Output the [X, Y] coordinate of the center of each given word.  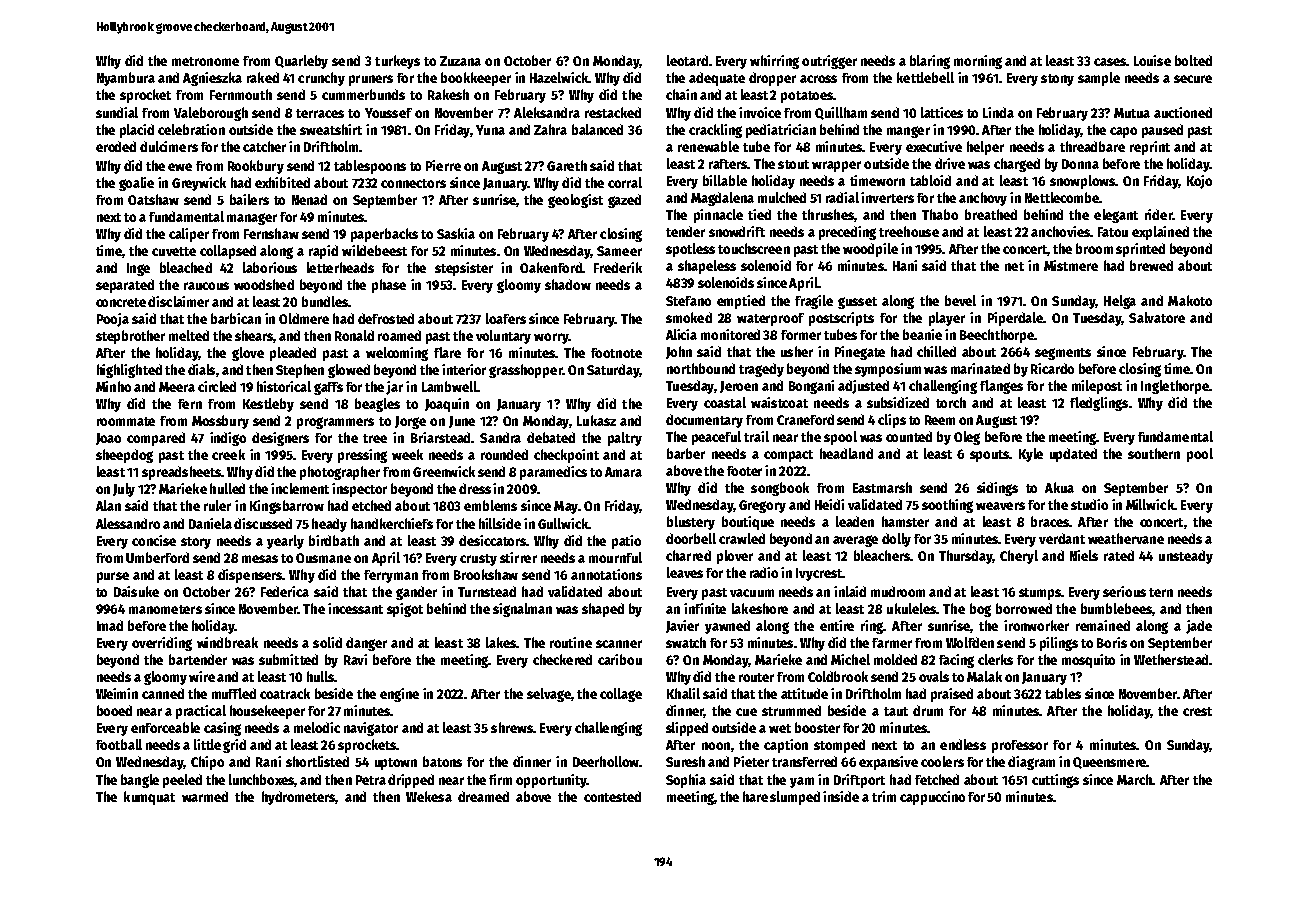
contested [612, 796]
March [1134, 779]
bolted [1193, 60]
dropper [772, 79]
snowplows [1082, 182]
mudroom [898, 591]
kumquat [149, 798]
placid [137, 131]
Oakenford [551, 267]
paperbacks [384, 235]
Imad [110, 625]
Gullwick [563, 523]
